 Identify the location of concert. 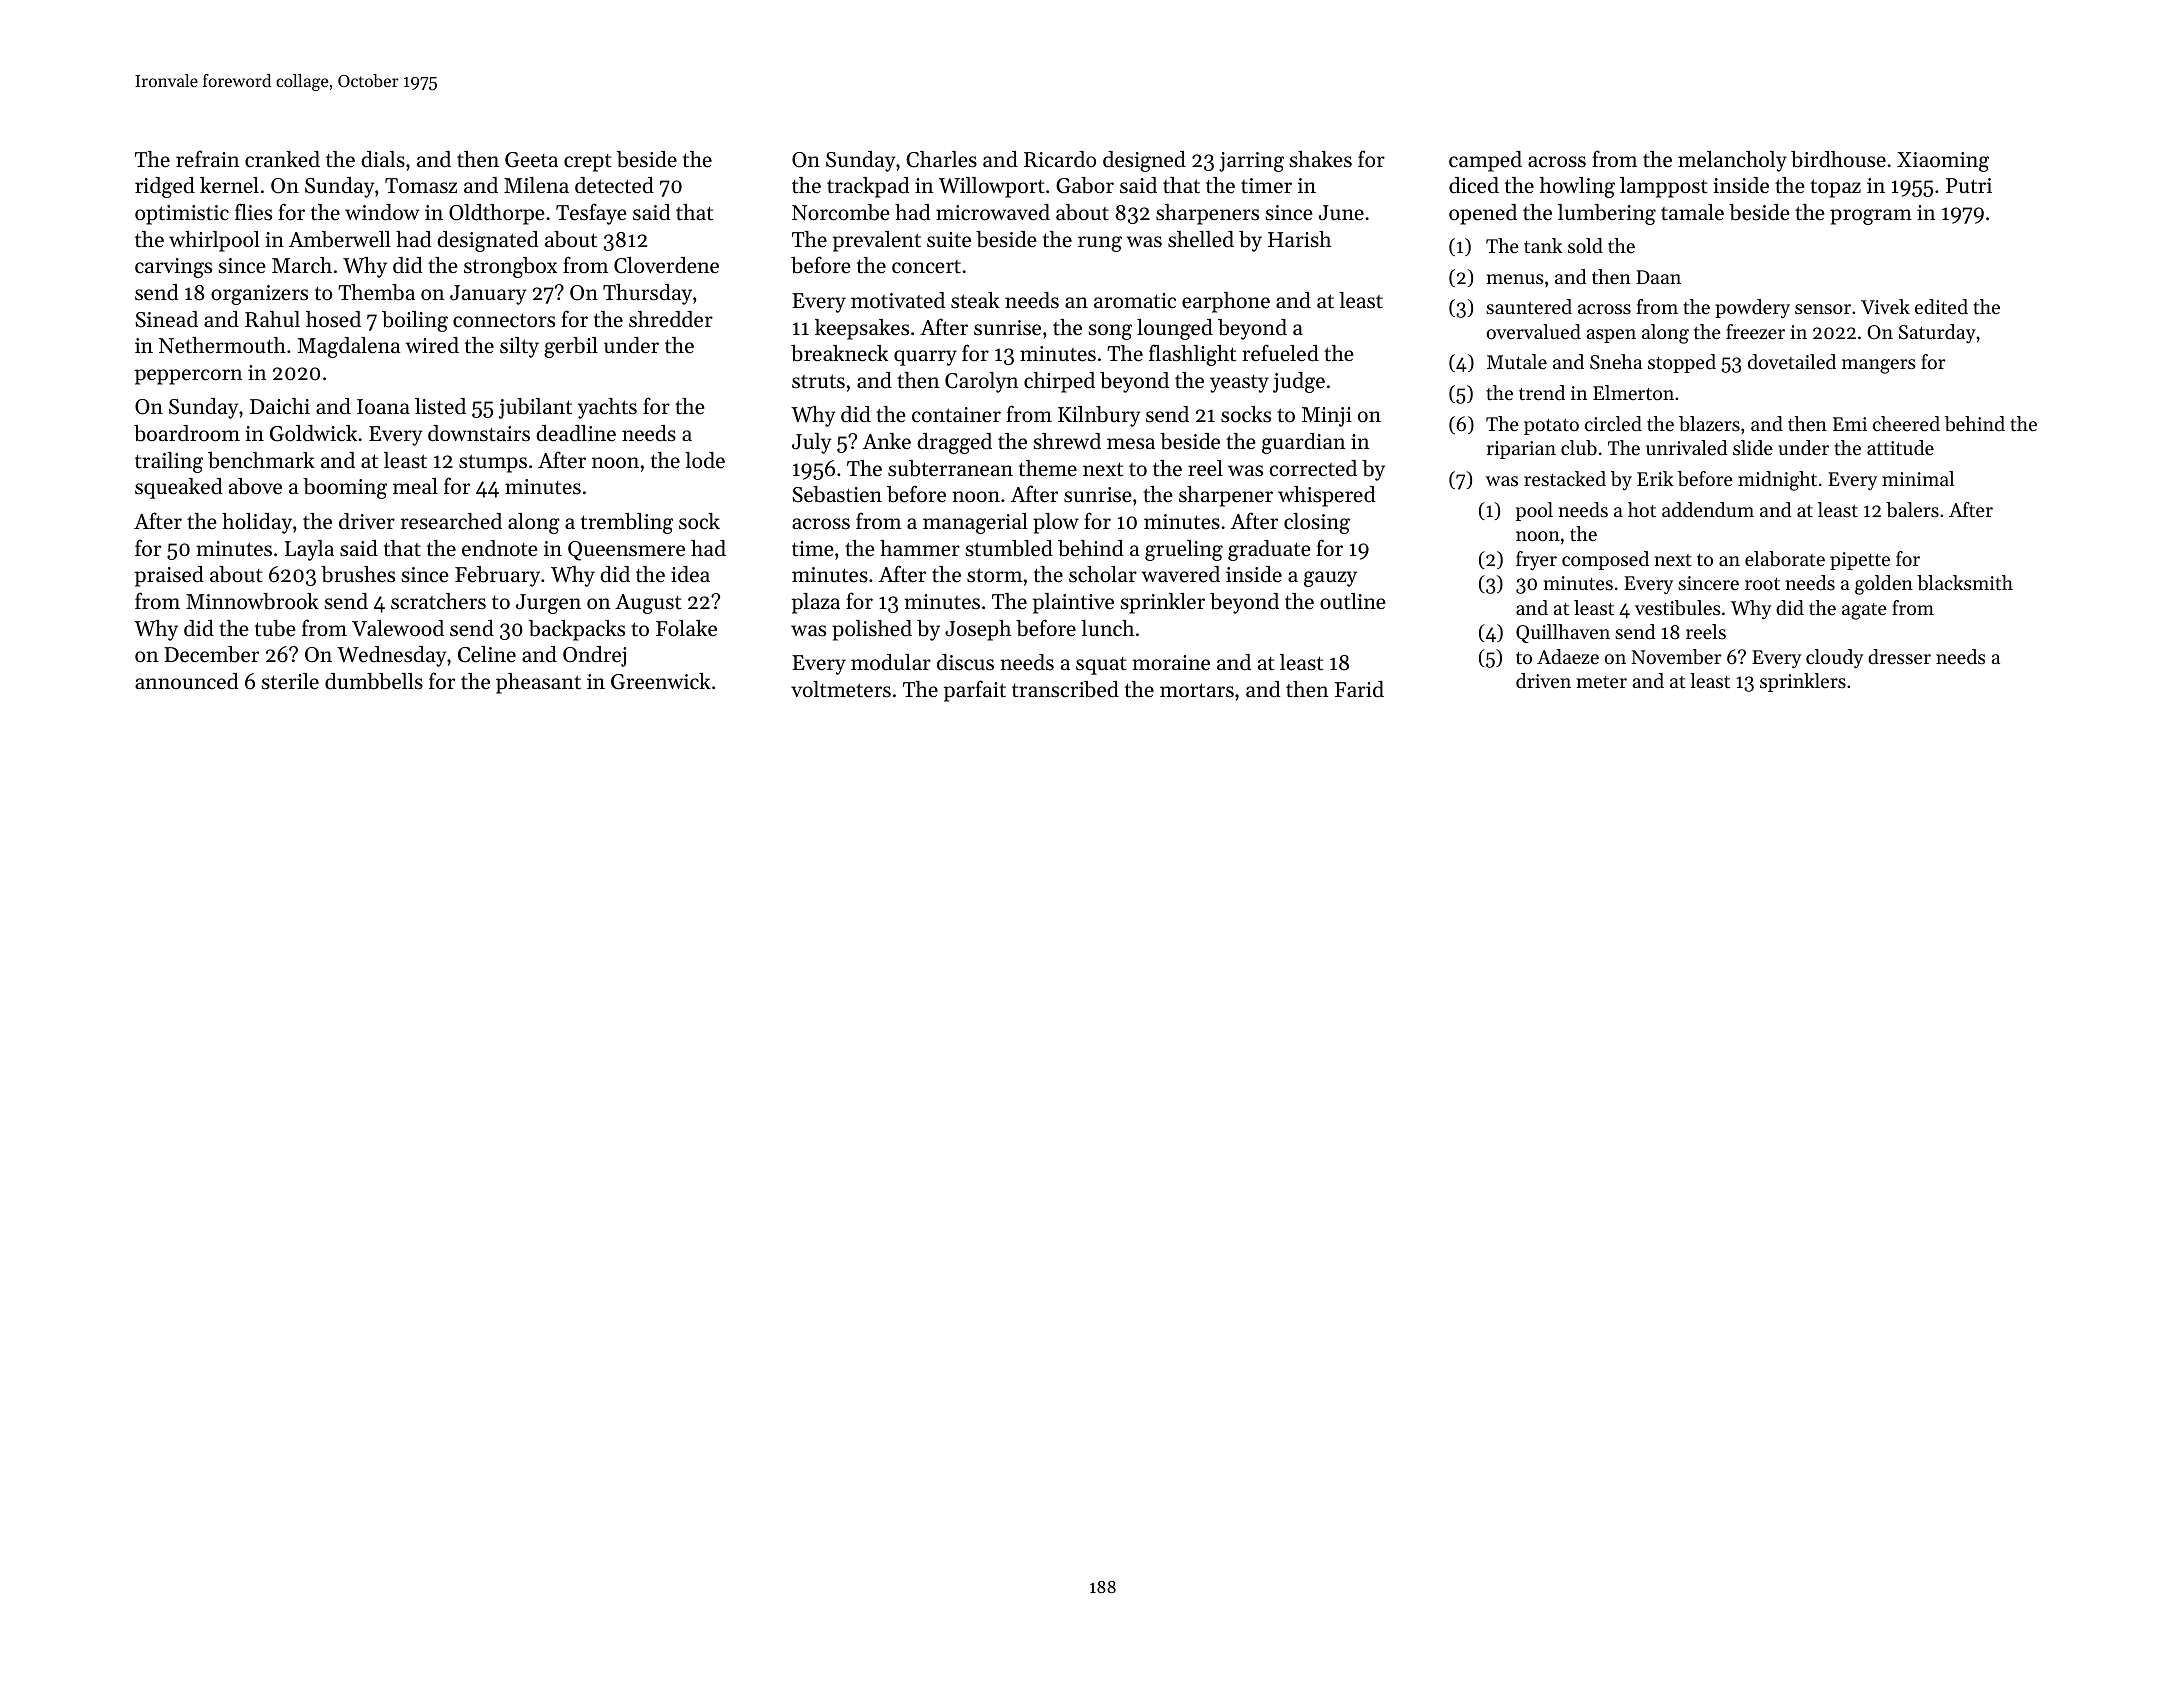
(926, 267).
